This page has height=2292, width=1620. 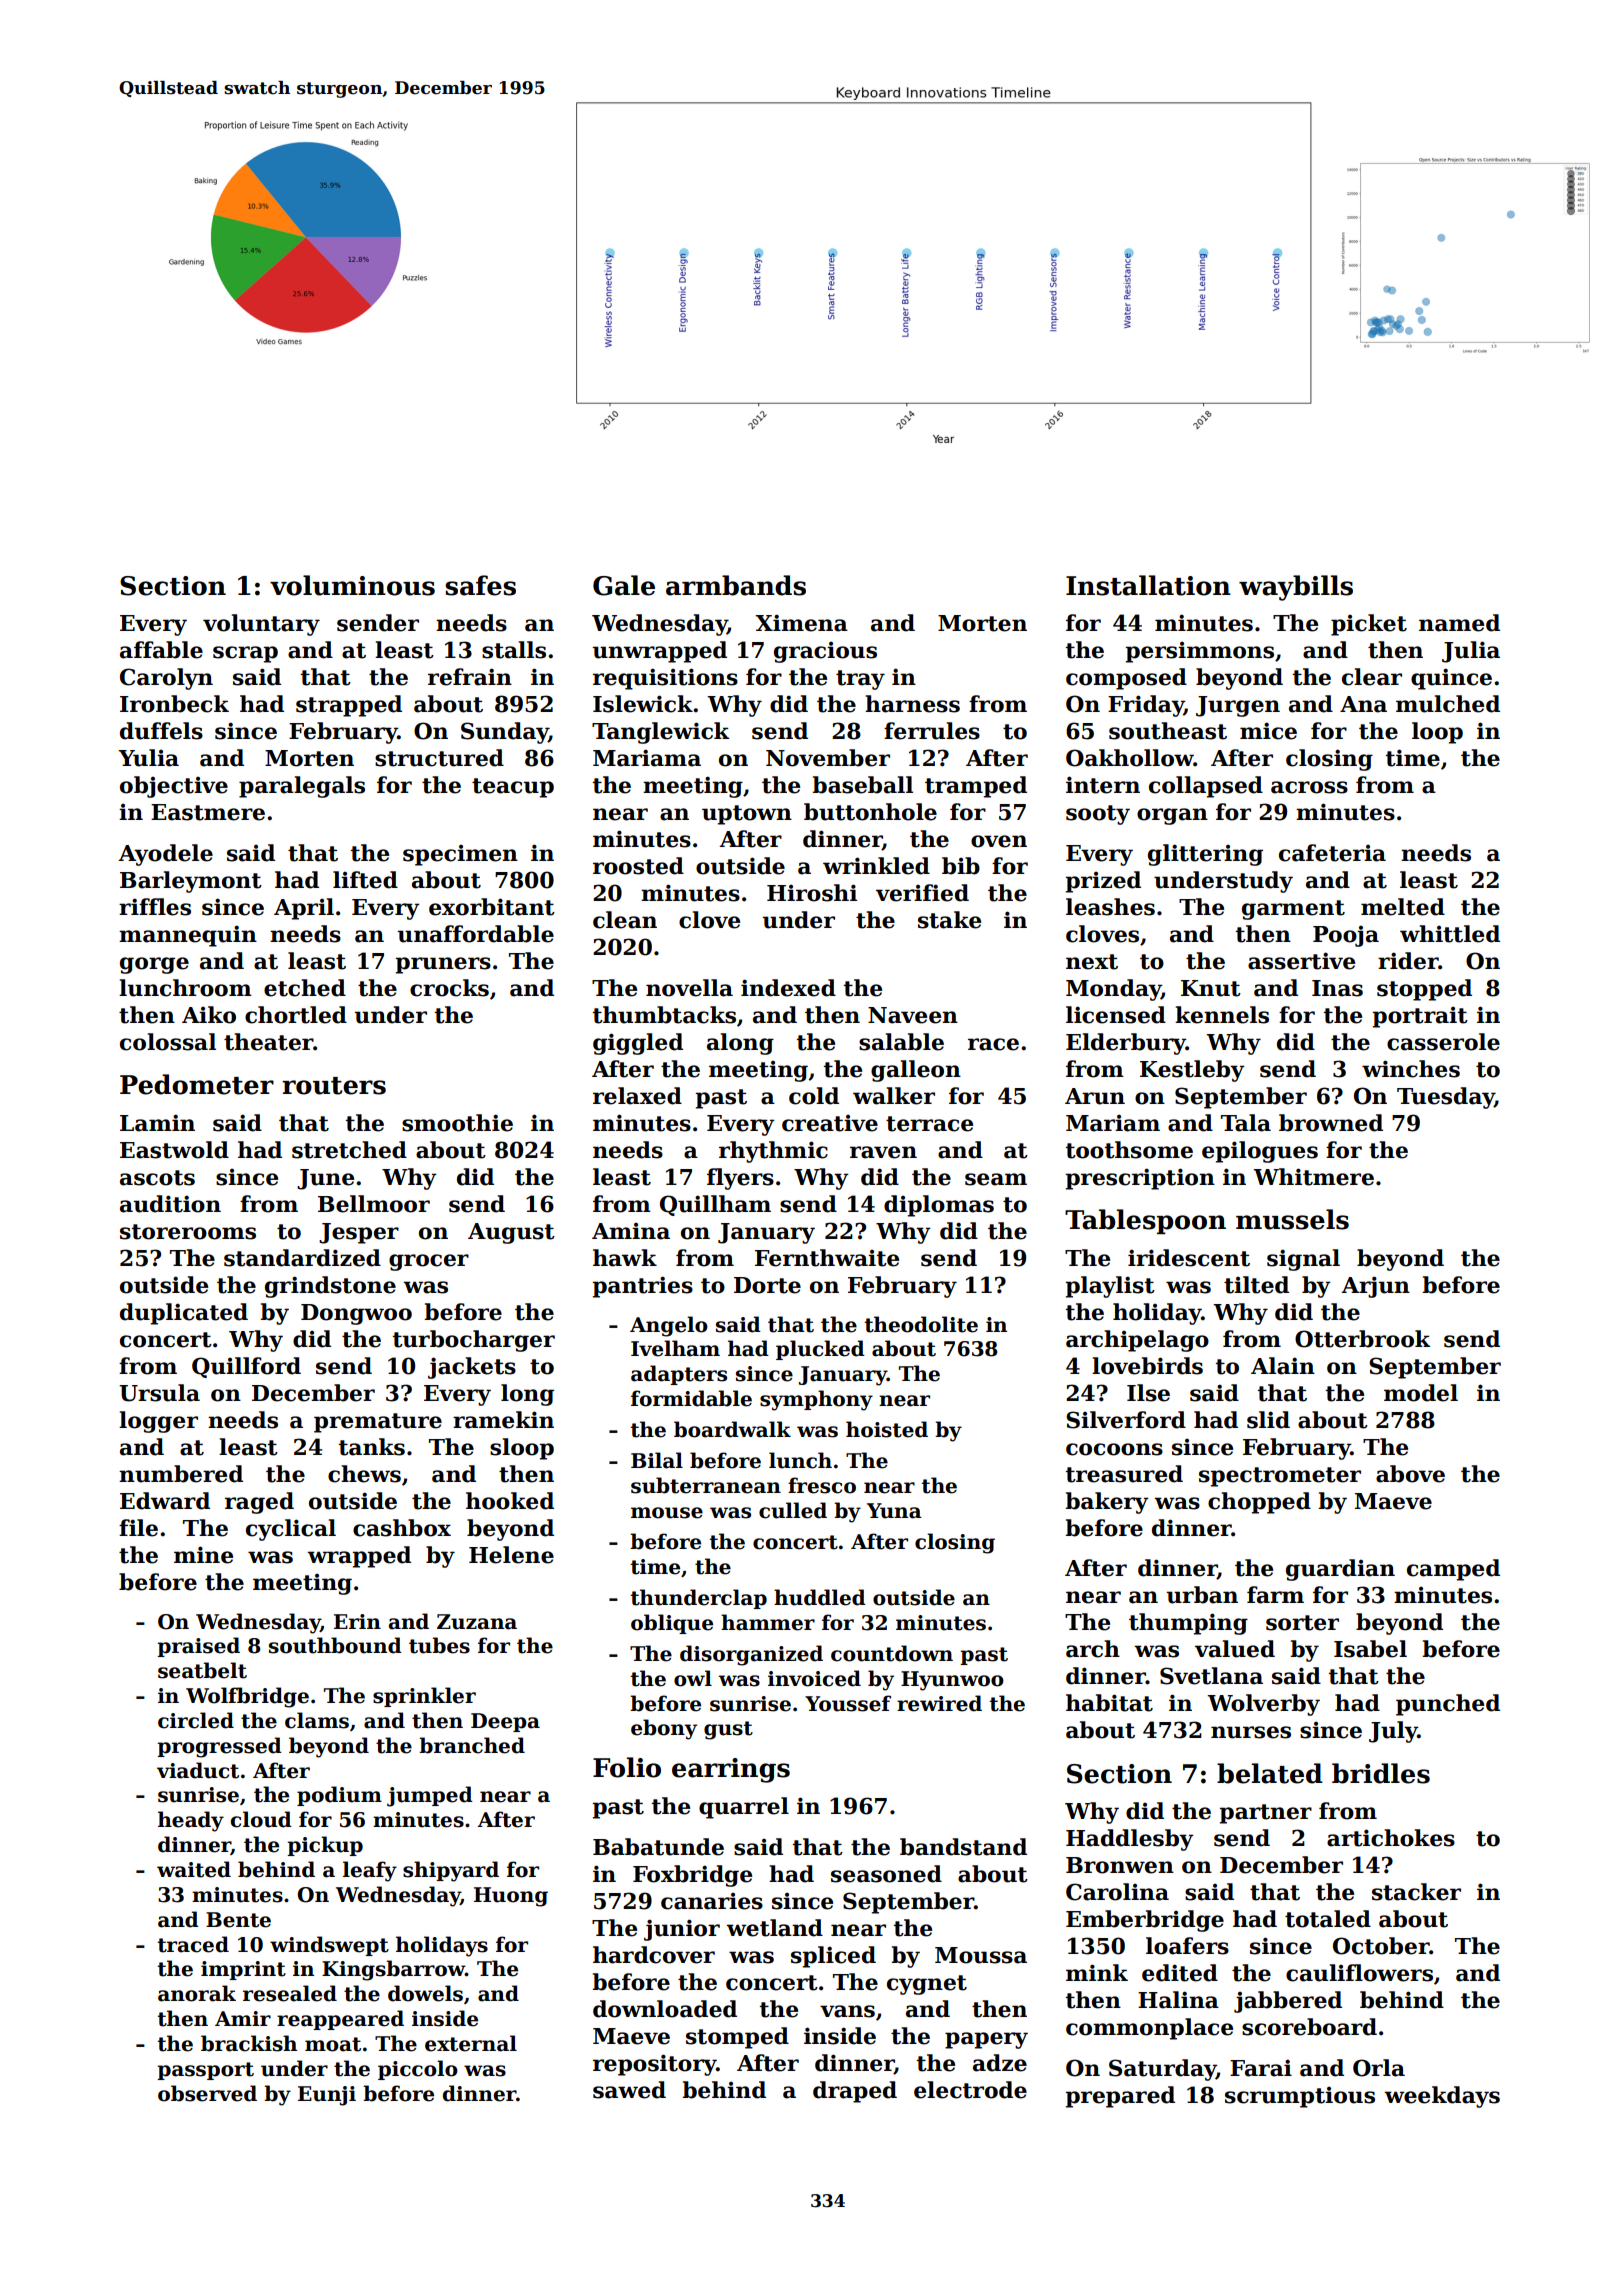 What do you see at coordinates (1296, 588) in the page?
I see `waybills` at bounding box center [1296, 588].
